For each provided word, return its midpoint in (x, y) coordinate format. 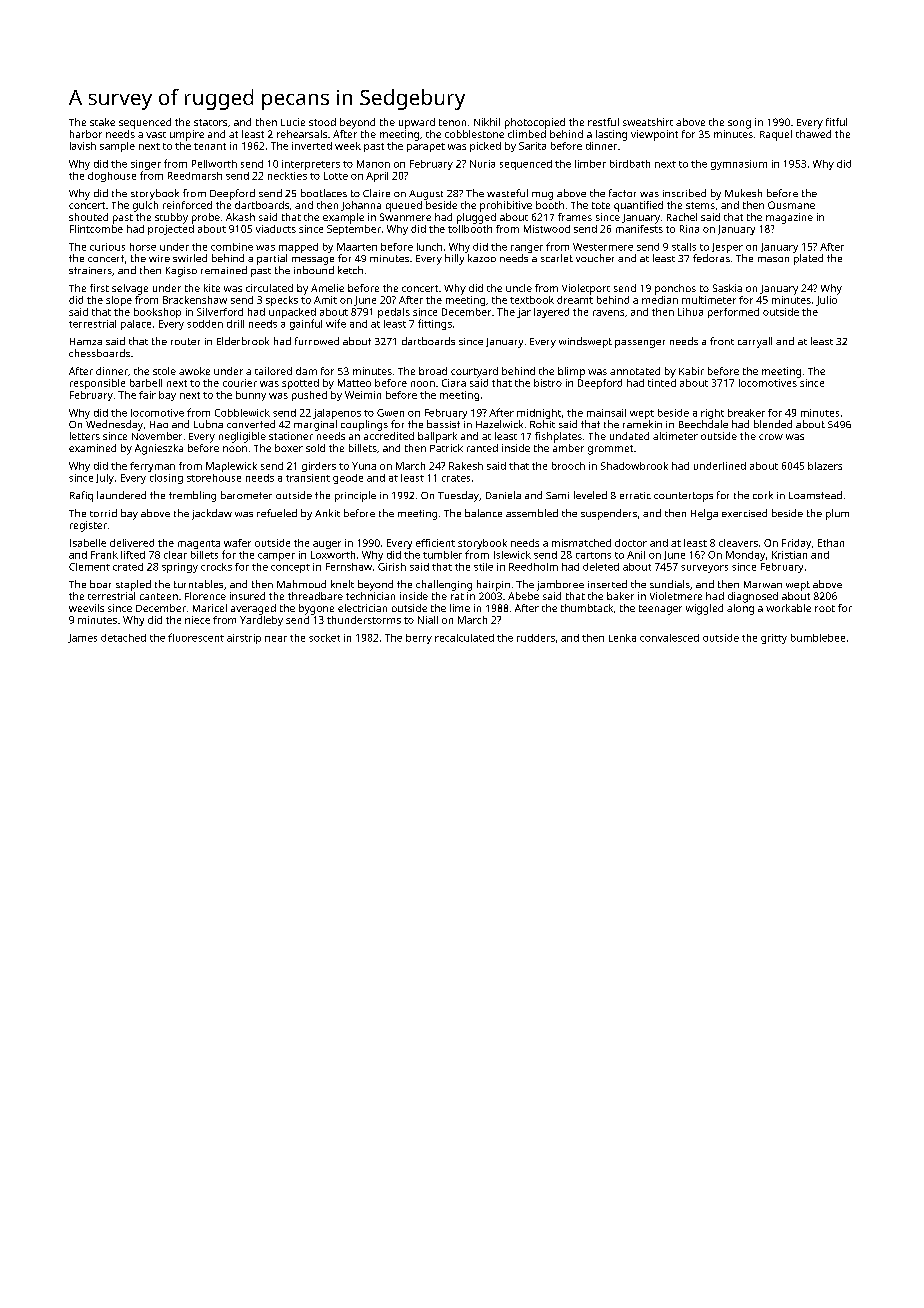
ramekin (642, 424)
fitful (836, 122)
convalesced (669, 638)
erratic (635, 495)
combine (232, 247)
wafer (237, 543)
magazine (789, 218)
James (82, 638)
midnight (539, 414)
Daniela (503, 495)
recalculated (464, 638)
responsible (97, 384)
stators (210, 122)
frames (575, 217)
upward (417, 123)
